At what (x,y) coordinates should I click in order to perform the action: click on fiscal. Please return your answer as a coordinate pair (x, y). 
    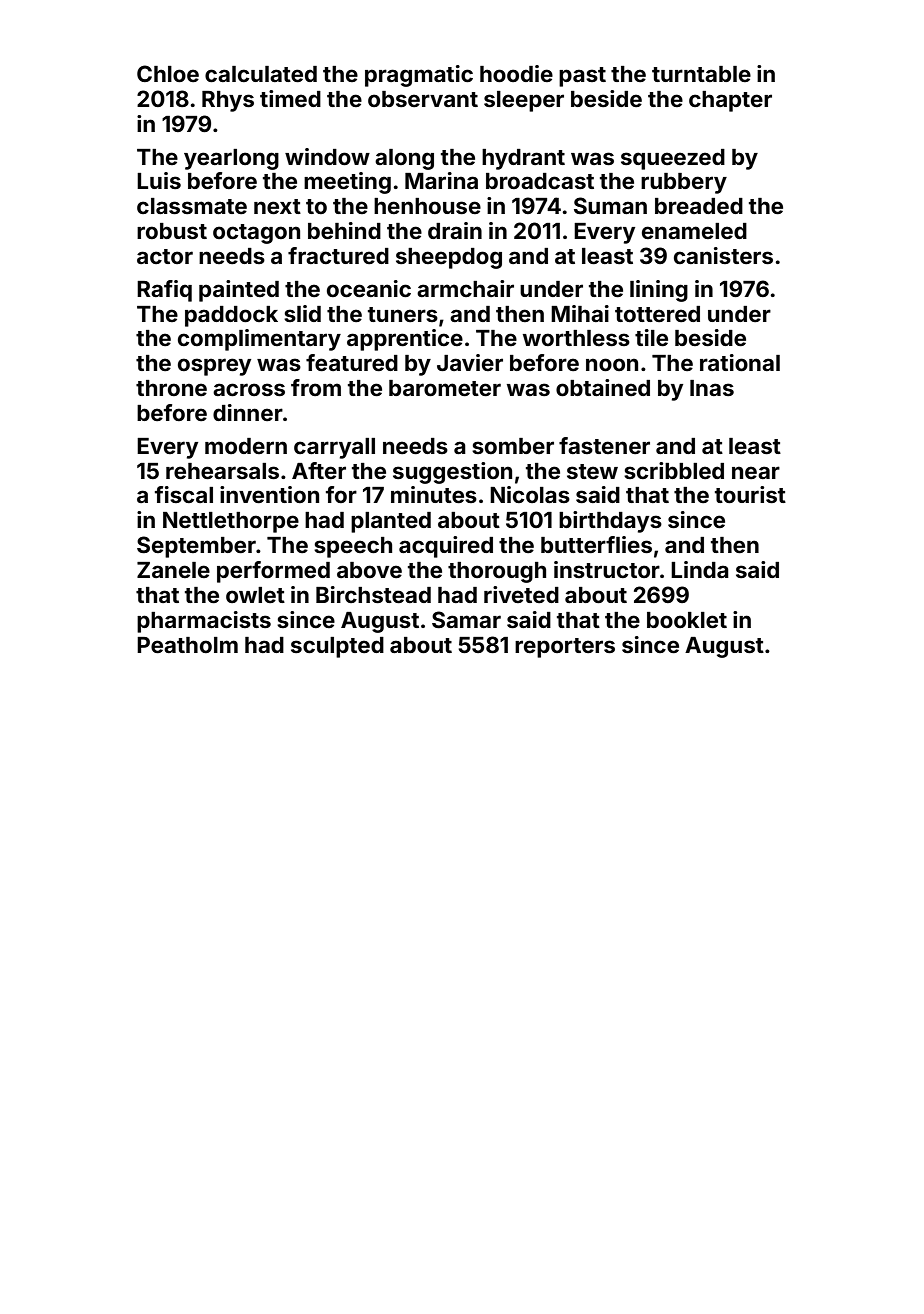
    Looking at the image, I should click on (184, 494).
